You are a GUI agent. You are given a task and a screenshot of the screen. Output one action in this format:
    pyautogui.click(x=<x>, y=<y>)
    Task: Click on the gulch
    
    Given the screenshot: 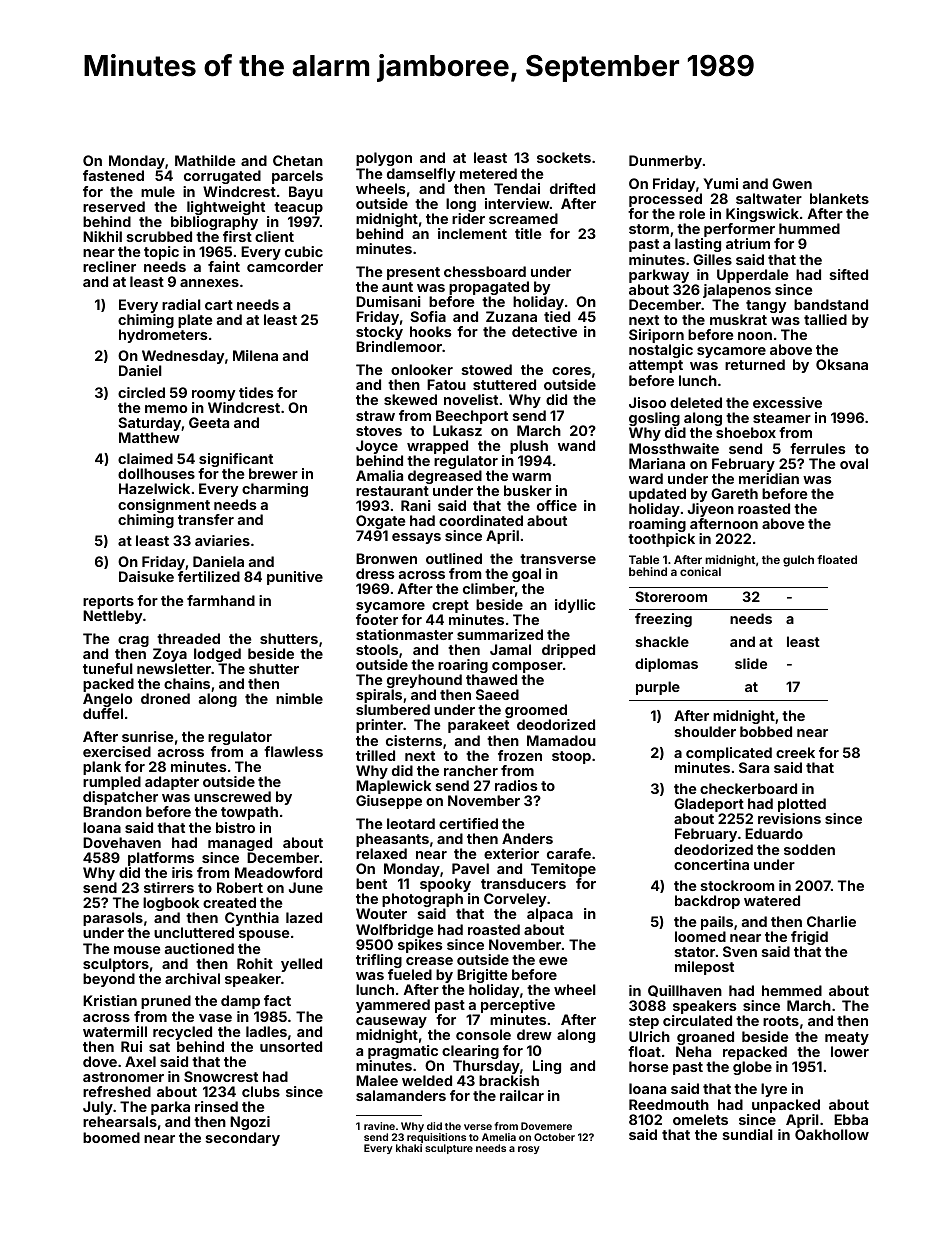 What is the action you would take?
    pyautogui.click(x=798, y=561)
